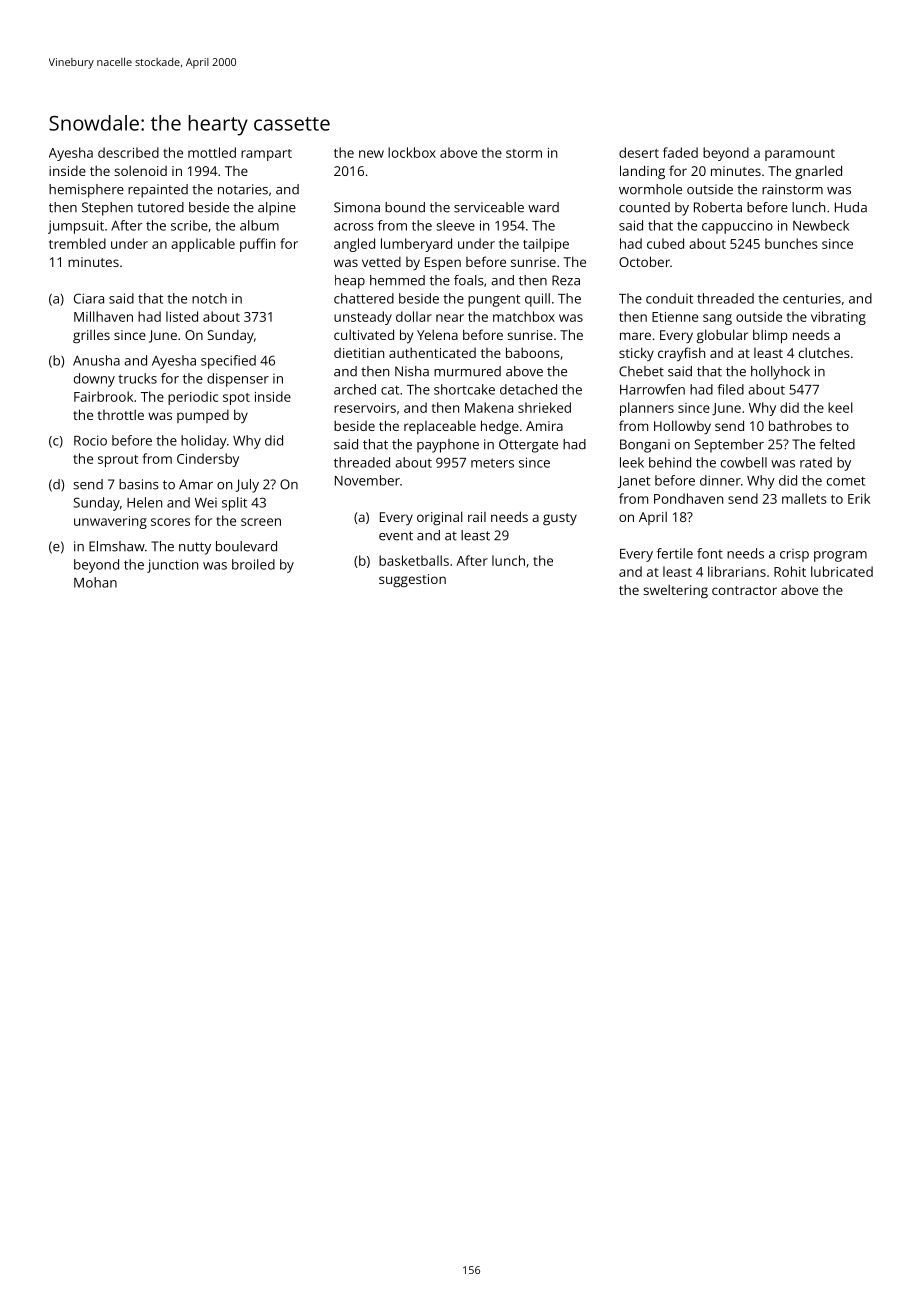 The height and width of the page is (1308, 924). Describe the element at coordinates (107, 209) in the page. I see `Stephen` at that location.
